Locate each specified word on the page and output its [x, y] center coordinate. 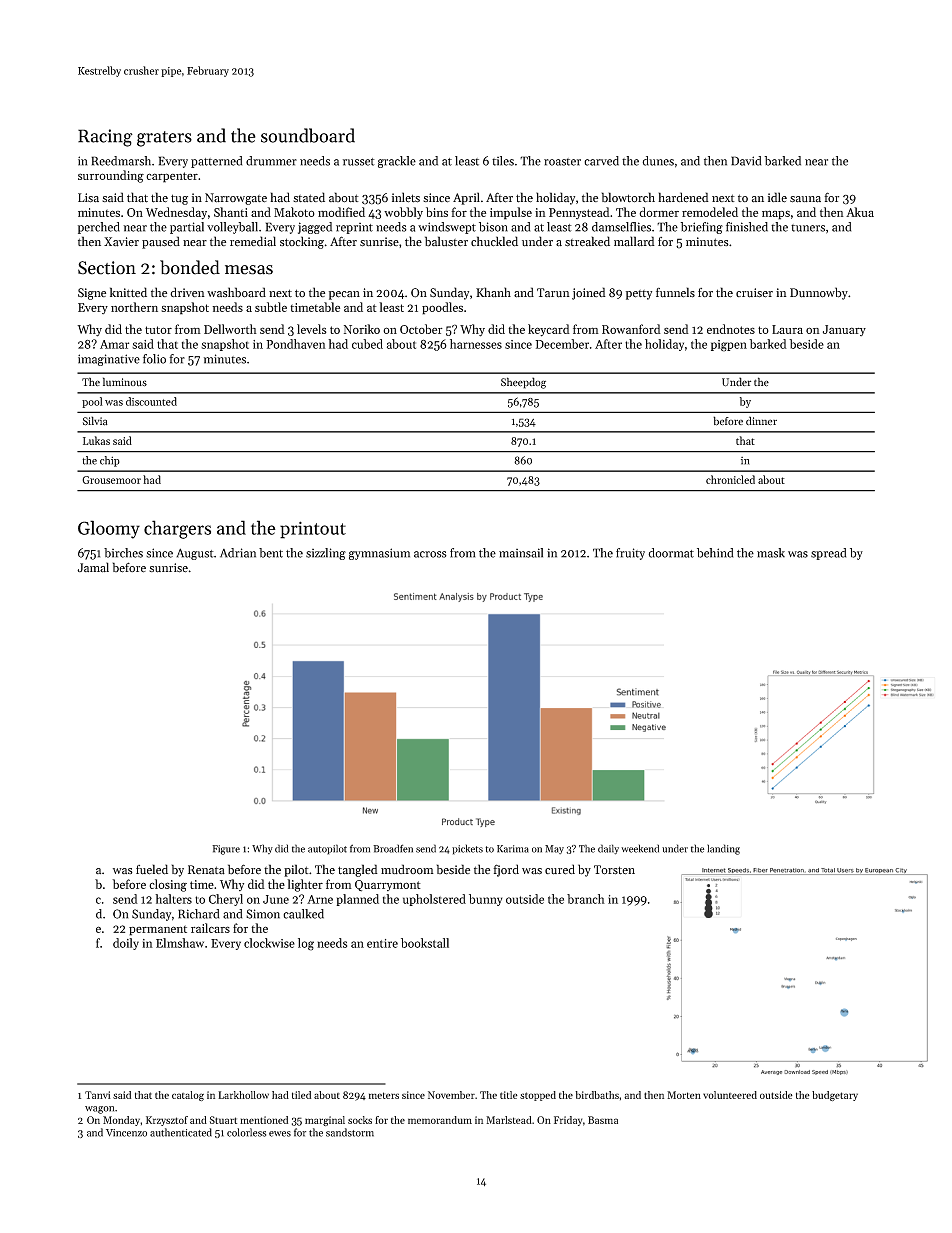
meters [384, 1095]
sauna [805, 199]
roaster [562, 162]
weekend [640, 848]
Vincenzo [126, 1133]
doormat [671, 553]
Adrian [238, 553]
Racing [105, 138]
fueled [152, 869]
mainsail [521, 553]
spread [828, 554]
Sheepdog [523, 383]
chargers [177, 529]
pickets [467, 849]
